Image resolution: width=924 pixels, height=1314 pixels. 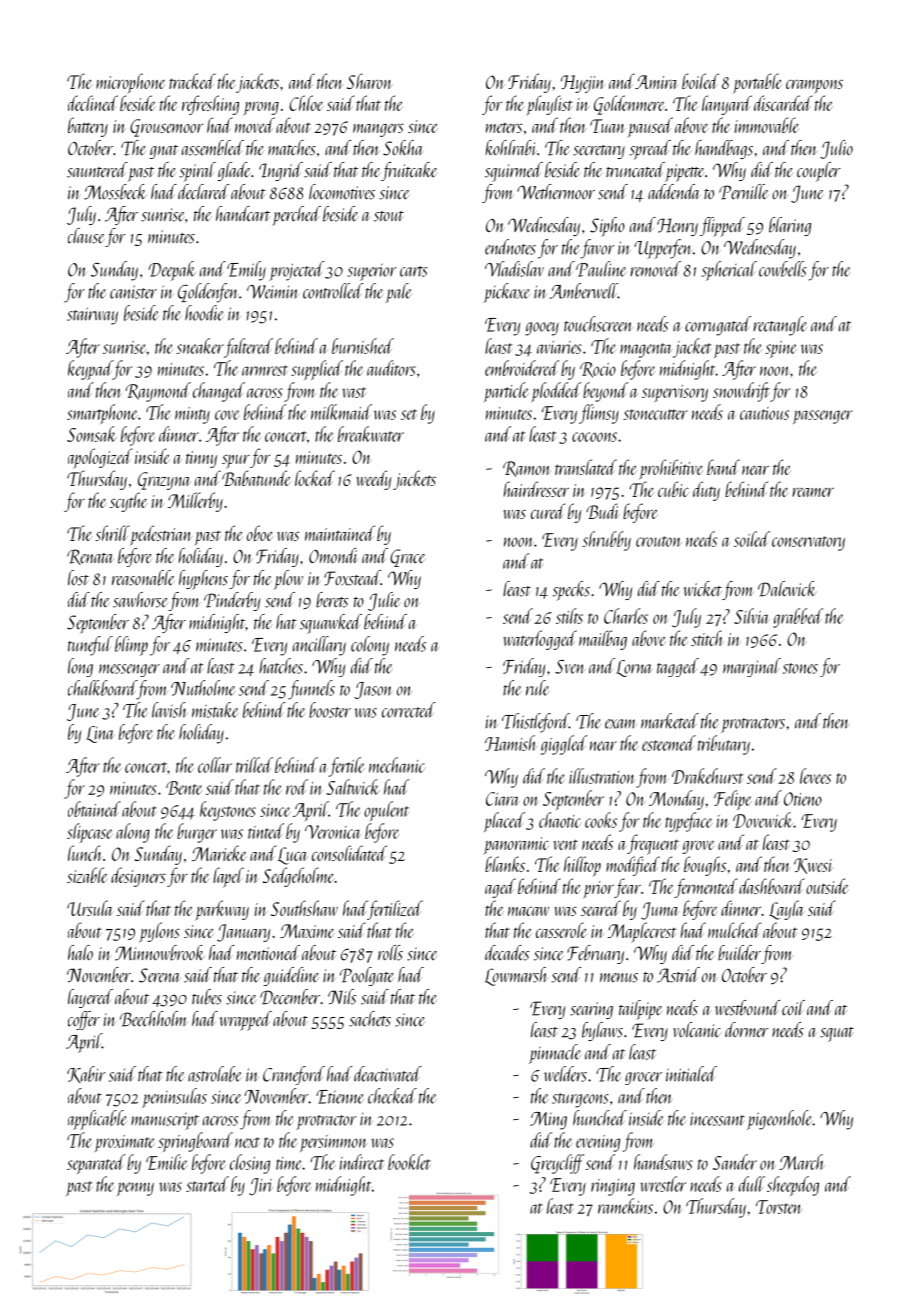 What do you see at coordinates (192, 81) in the screenshot?
I see `tracked` at bounding box center [192, 81].
